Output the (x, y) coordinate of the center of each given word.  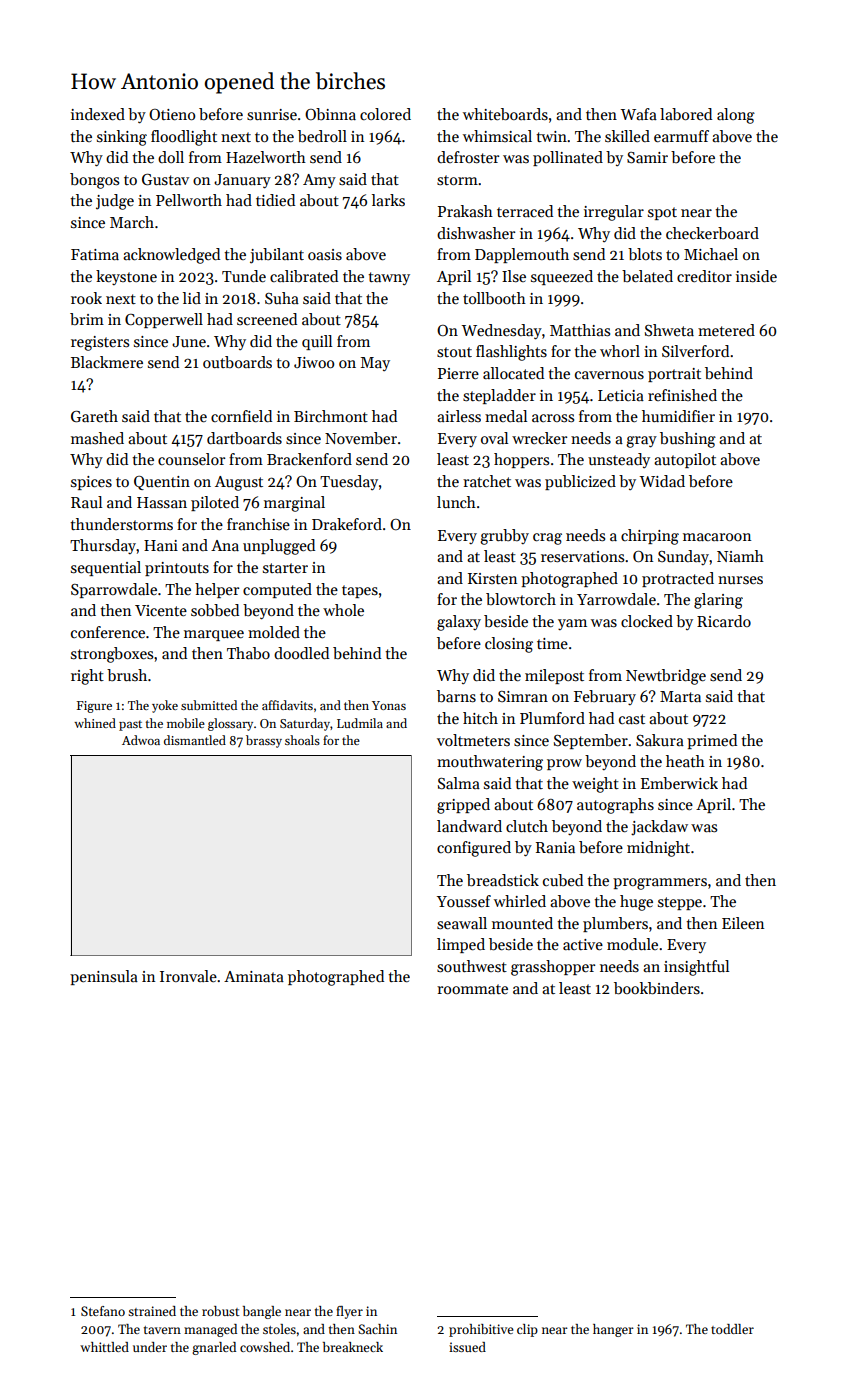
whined (95, 723)
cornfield (241, 416)
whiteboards (505, 114)
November (361, 438)
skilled (627, 136)
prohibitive (481, 1330)
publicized (580, 482)
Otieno (172, 115)
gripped (463, 806)
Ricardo (724, 621)
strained (152, 1311)
